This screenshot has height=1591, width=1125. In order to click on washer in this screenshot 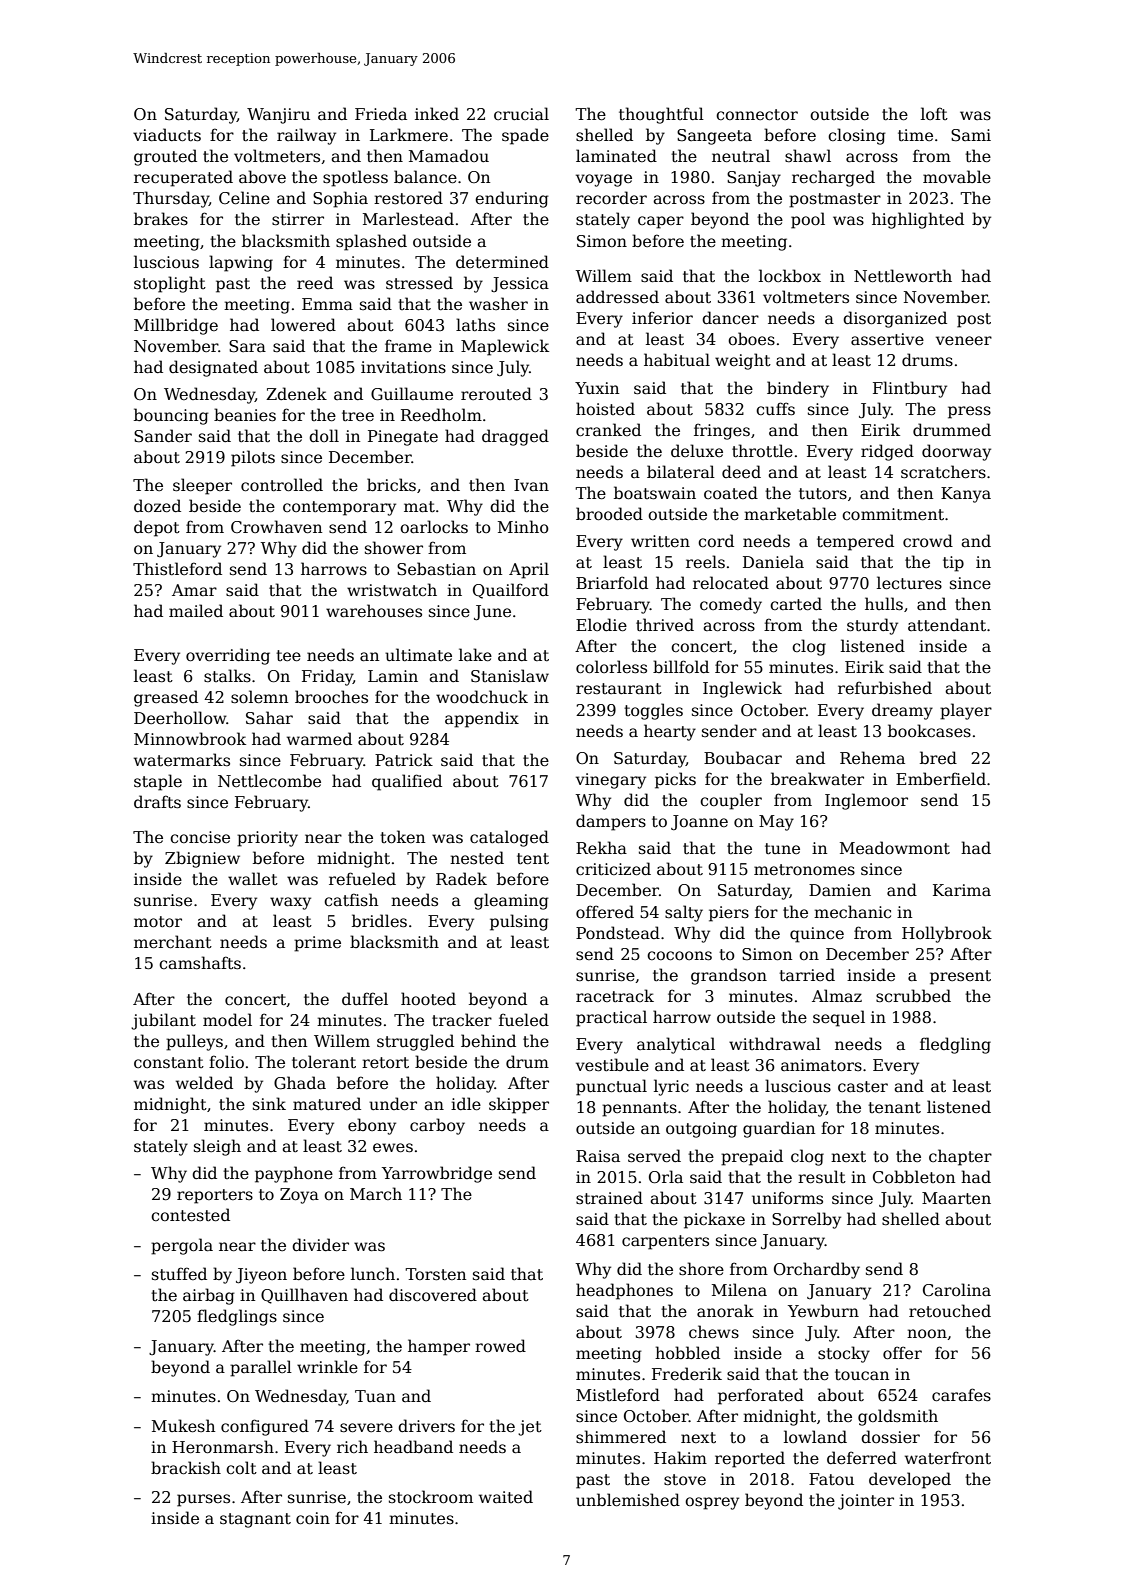, I will do `click(498, 304)`.
